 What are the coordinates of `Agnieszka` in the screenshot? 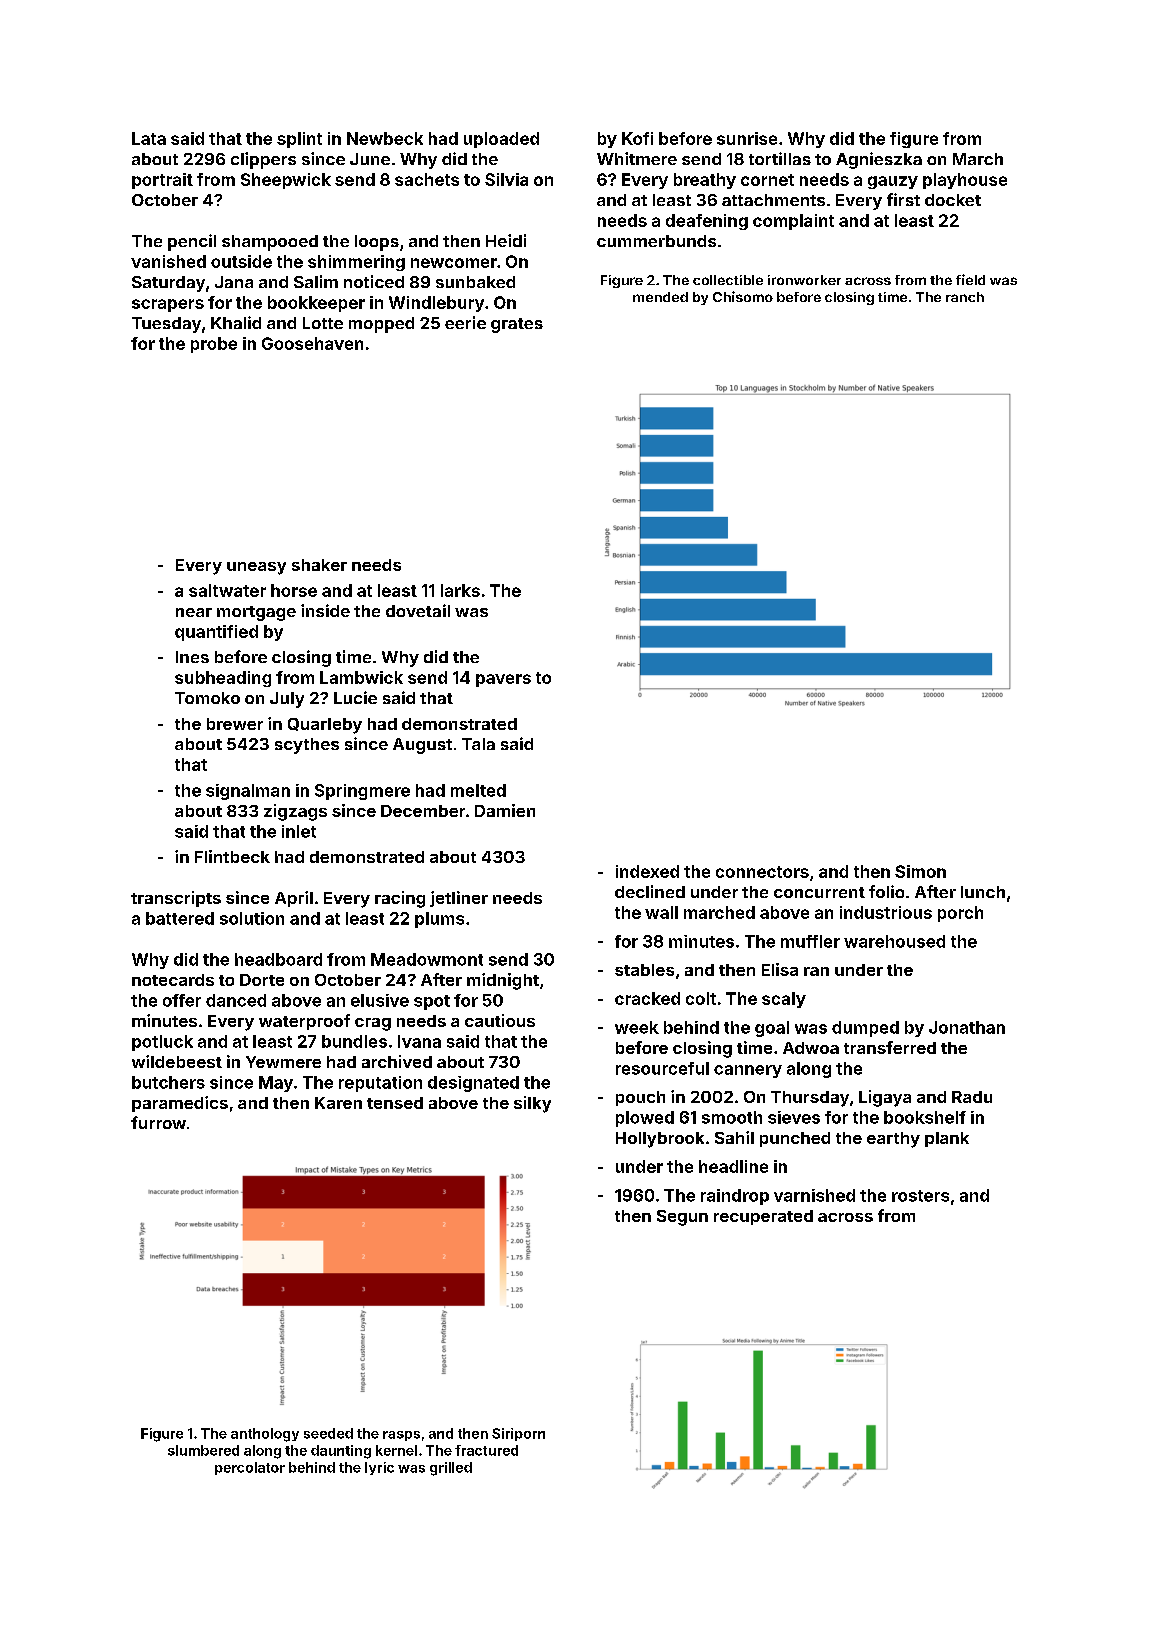 It's located at (879, 160).
